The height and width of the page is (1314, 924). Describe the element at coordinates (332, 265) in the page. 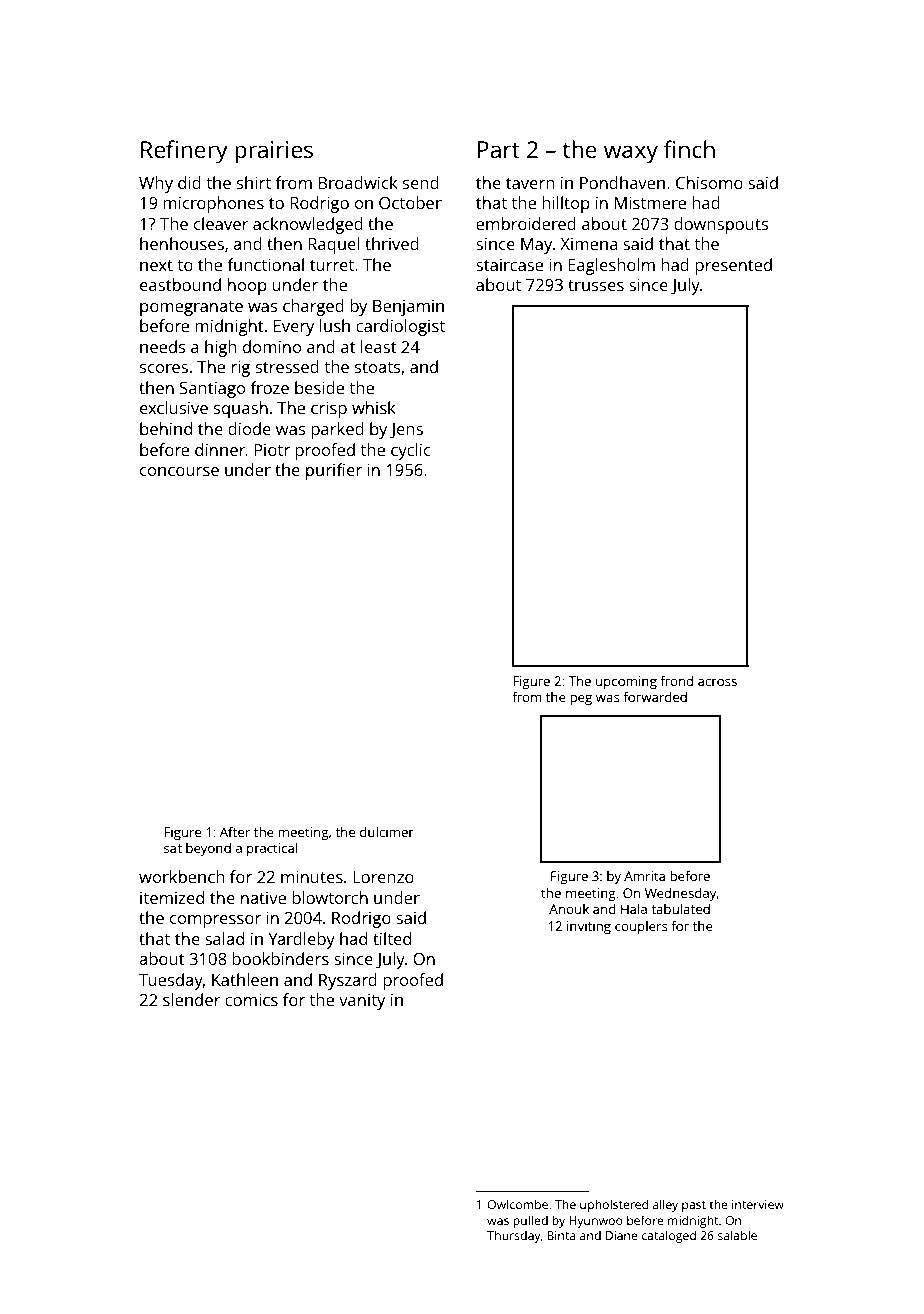

I see `turret` at that location.
